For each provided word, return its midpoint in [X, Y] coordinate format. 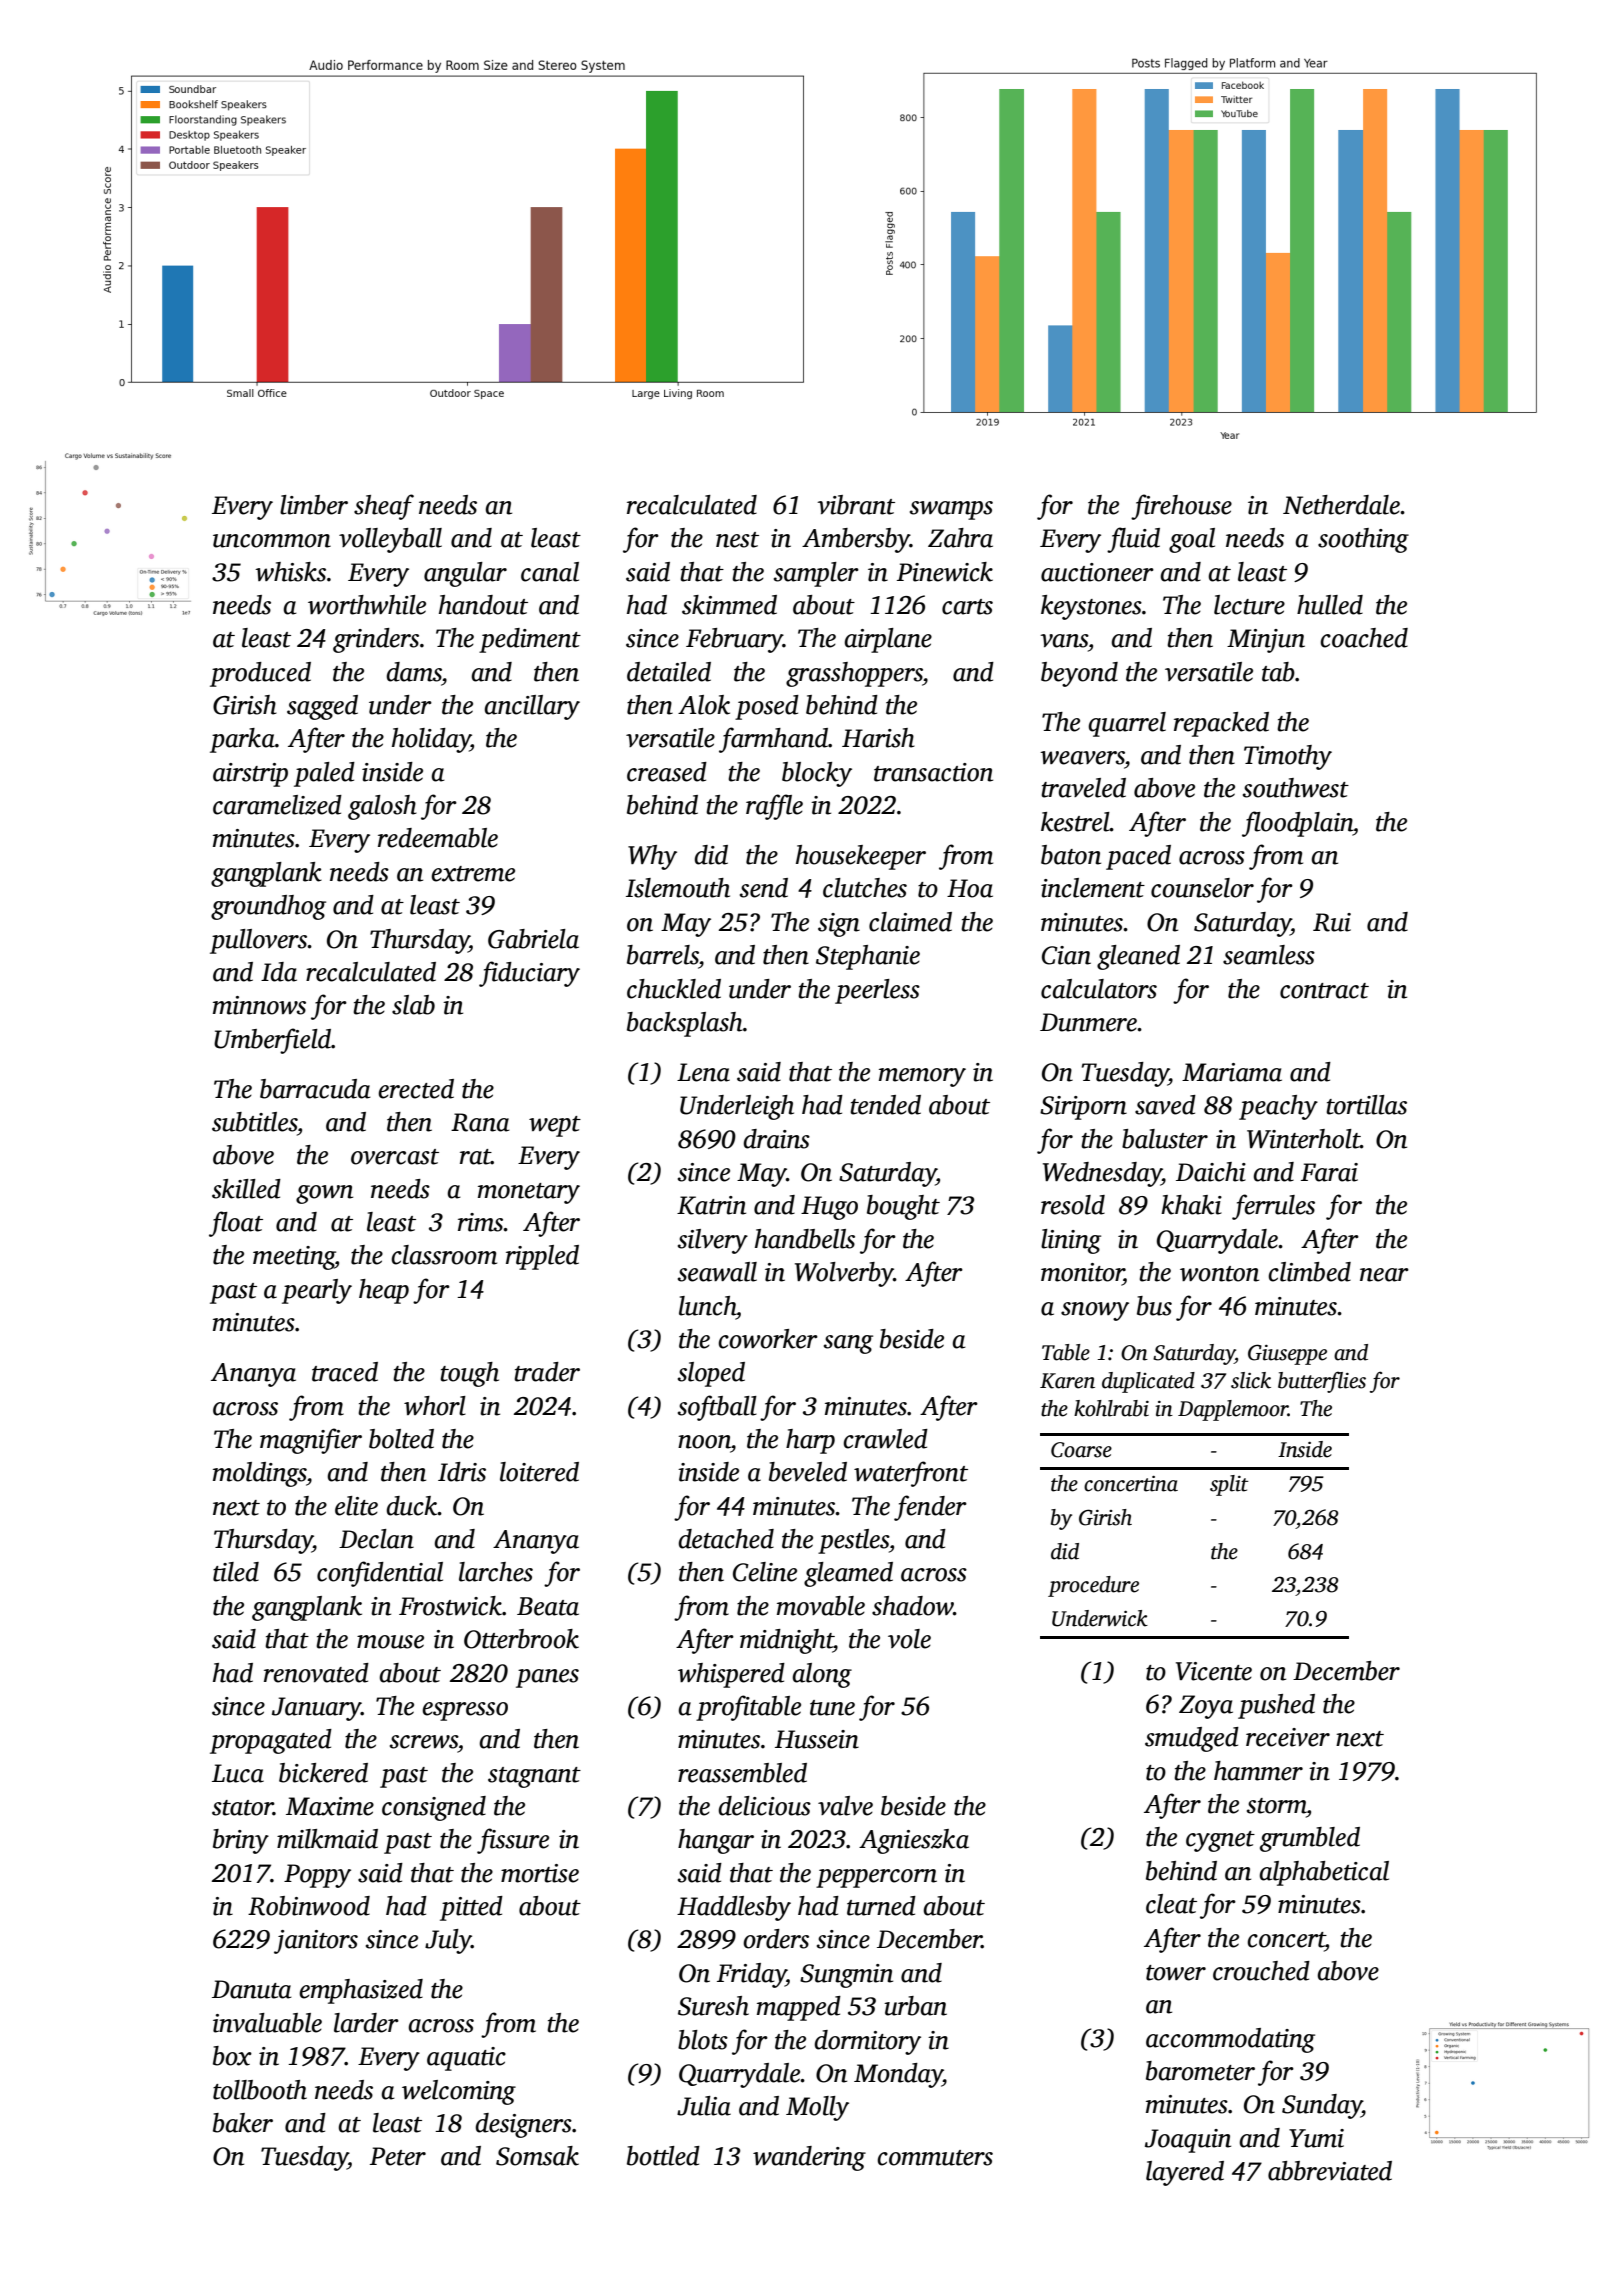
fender [930, 1508]
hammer [1258, 1771]
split [1229, 1485]
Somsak [537, 2156]
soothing [1363, 540]
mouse [390, 1642]
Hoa [970, 888]
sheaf [384, 507]
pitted [471, 1908]
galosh [382, 807]
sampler [816, 574]
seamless [1269, 955]
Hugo [829, 1208]
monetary [529, 1193]
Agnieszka [914, 1841]
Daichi [1211, 1172]
